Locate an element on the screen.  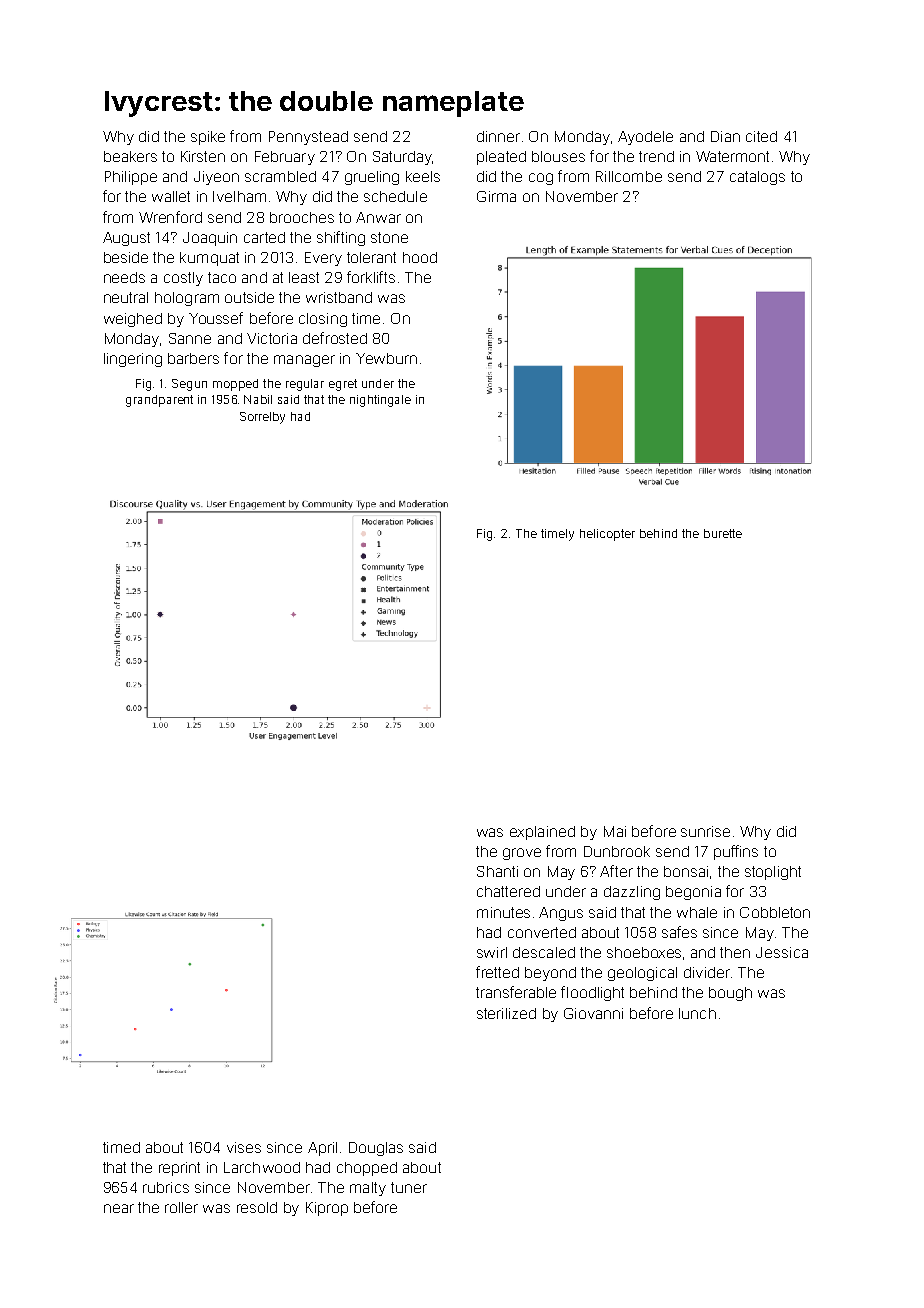
sunrise is located at coordinates (705, 831).
